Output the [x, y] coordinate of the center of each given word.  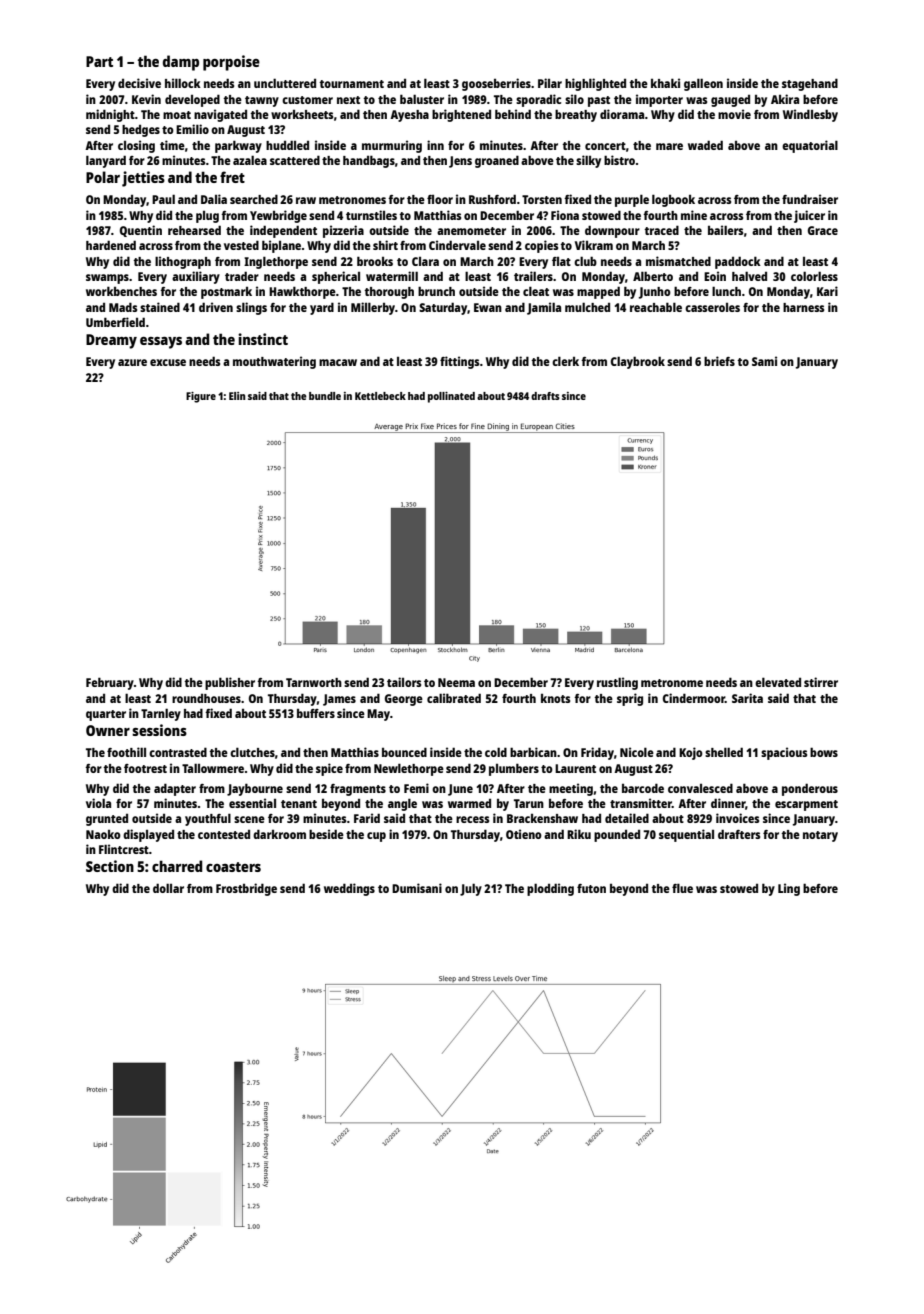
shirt [385, 245]
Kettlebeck [380, 396]
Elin [237, 396]
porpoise [231, 63]
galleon [703, 84]
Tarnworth [314, 682]
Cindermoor [694, 698]
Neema [456, 682]
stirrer [821, 682]
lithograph [183, 262]
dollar [168, 888]
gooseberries [496, 84]
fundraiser [810, 199]
